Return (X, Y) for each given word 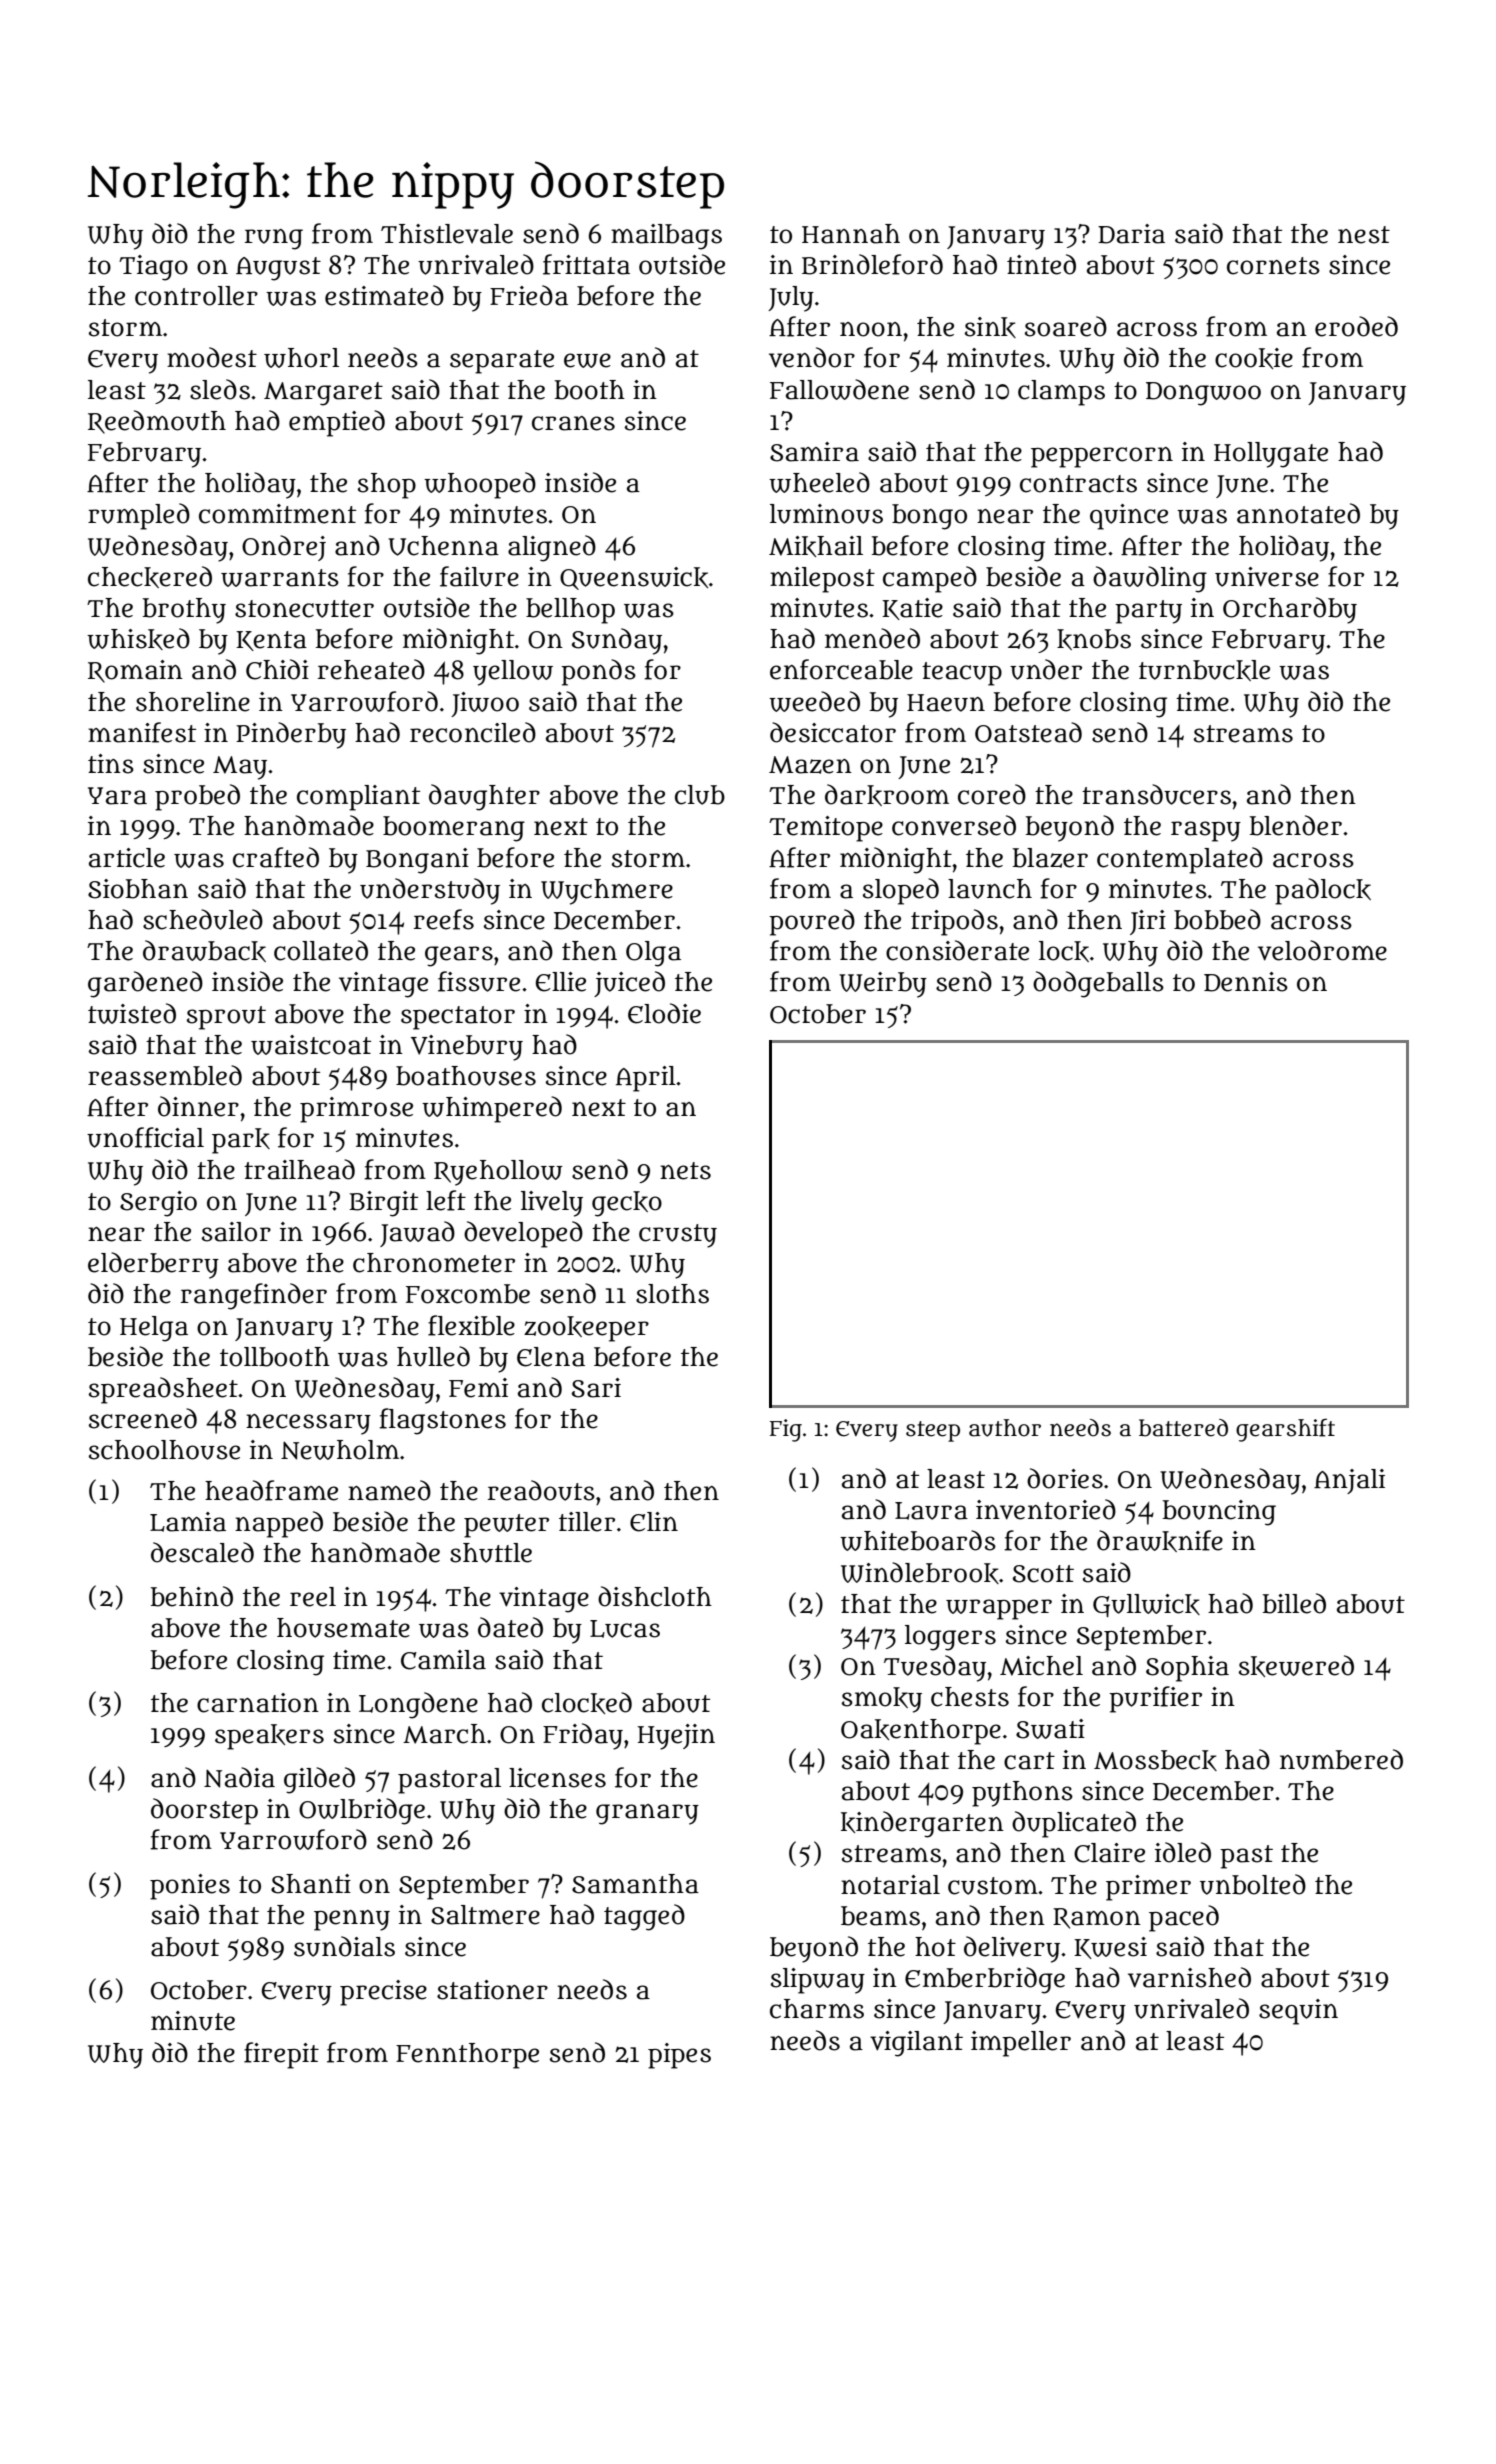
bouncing (1219, 1513)
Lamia (188, 1522)
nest (1364, 235)
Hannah (851, 234)
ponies (190, 1887)
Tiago (153, 268)
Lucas (625, 1629)
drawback (204, 951)
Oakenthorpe (921, 1732)
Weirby (883, 985)
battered (1183, 1428)
